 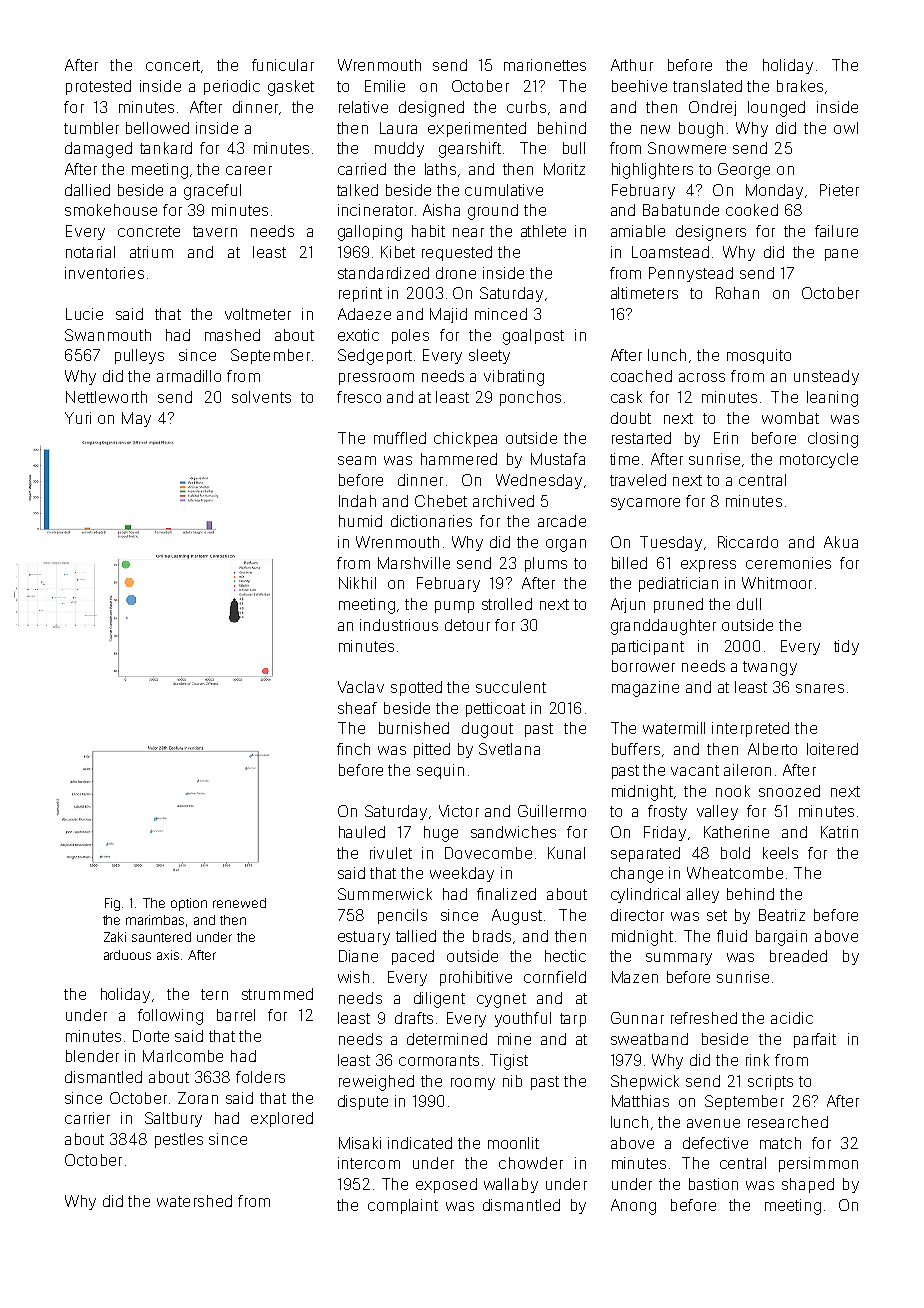 I want to click on Yuri, so click(x=78, y=418).
